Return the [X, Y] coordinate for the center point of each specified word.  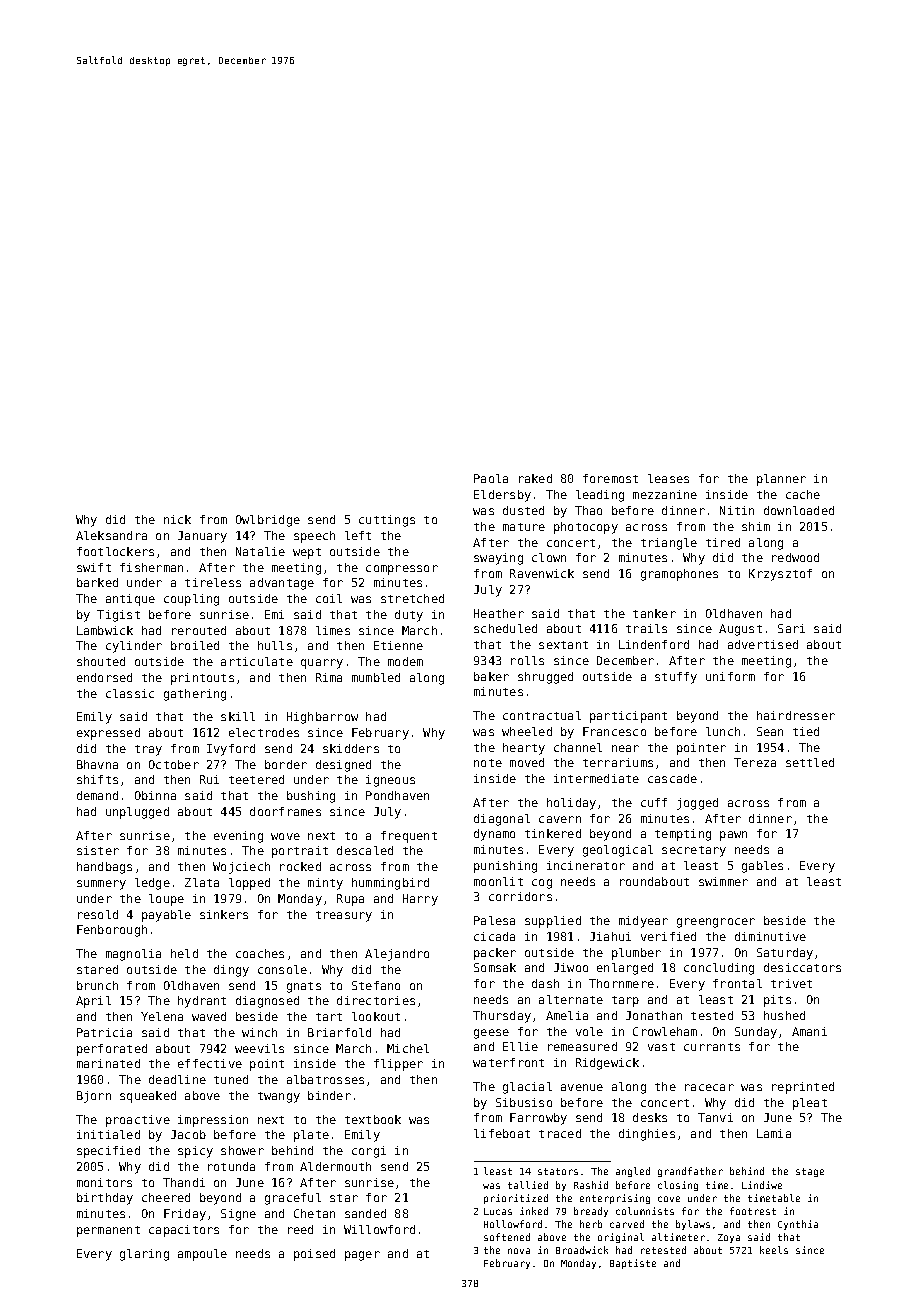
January [202, 537]
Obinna [155, 795]
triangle [669, 544]
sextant [563, 645]
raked [535, 478]
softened [507, 1237]
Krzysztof [780, 575]
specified [108, 1152]
